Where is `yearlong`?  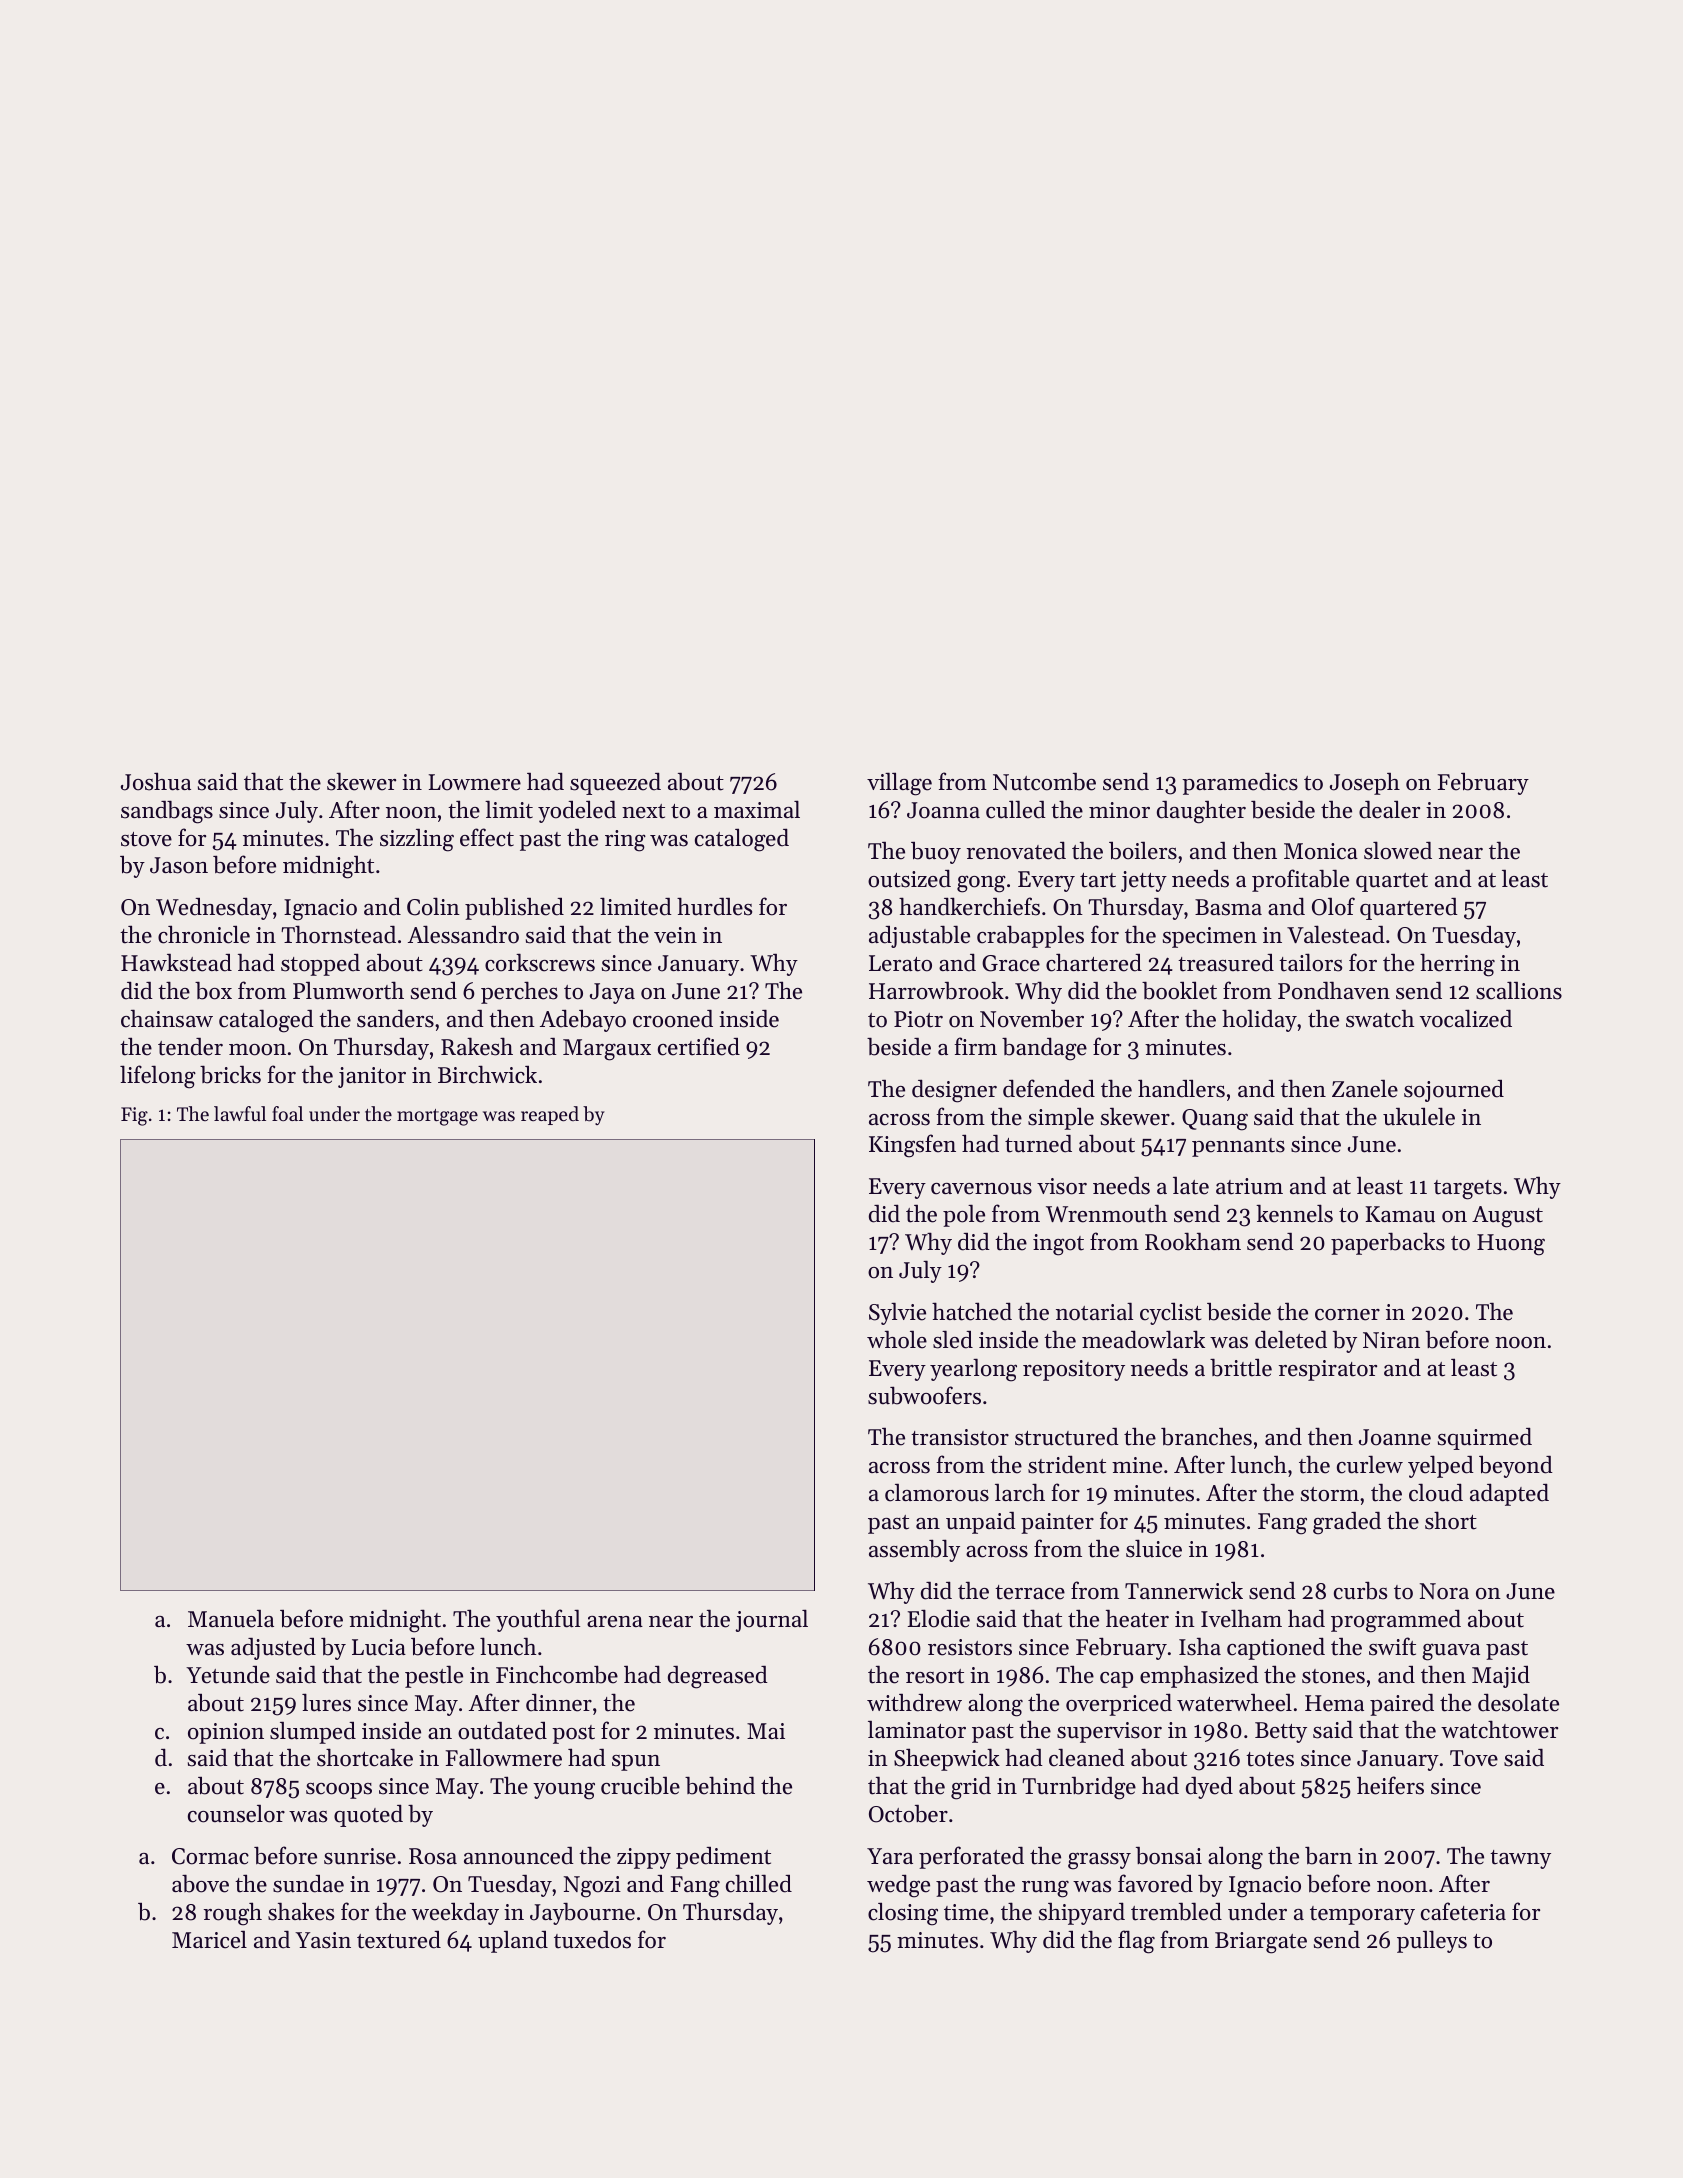 yearlong is located at coordinates (973, 1370).
